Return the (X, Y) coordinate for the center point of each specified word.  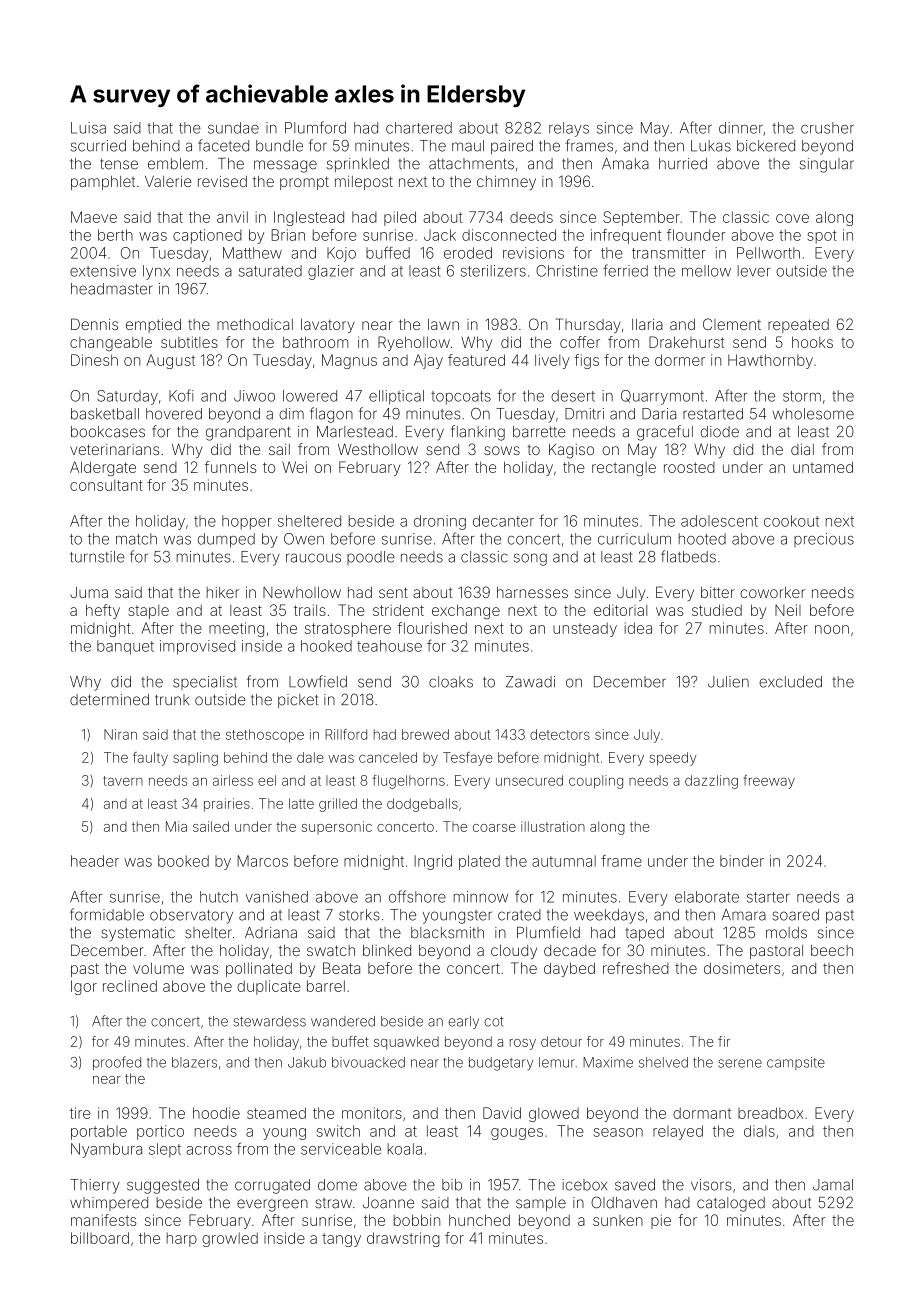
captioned (207, 236)
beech (832, 950)
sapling (195, 759)
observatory (191, 916)
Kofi (181, 395)
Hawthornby (770, 361)
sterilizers (493, 271)
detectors (560, 734)
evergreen (272, 1205)
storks (359, 915)
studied (717, 610)
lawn (443, 324)
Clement (732, 324)
